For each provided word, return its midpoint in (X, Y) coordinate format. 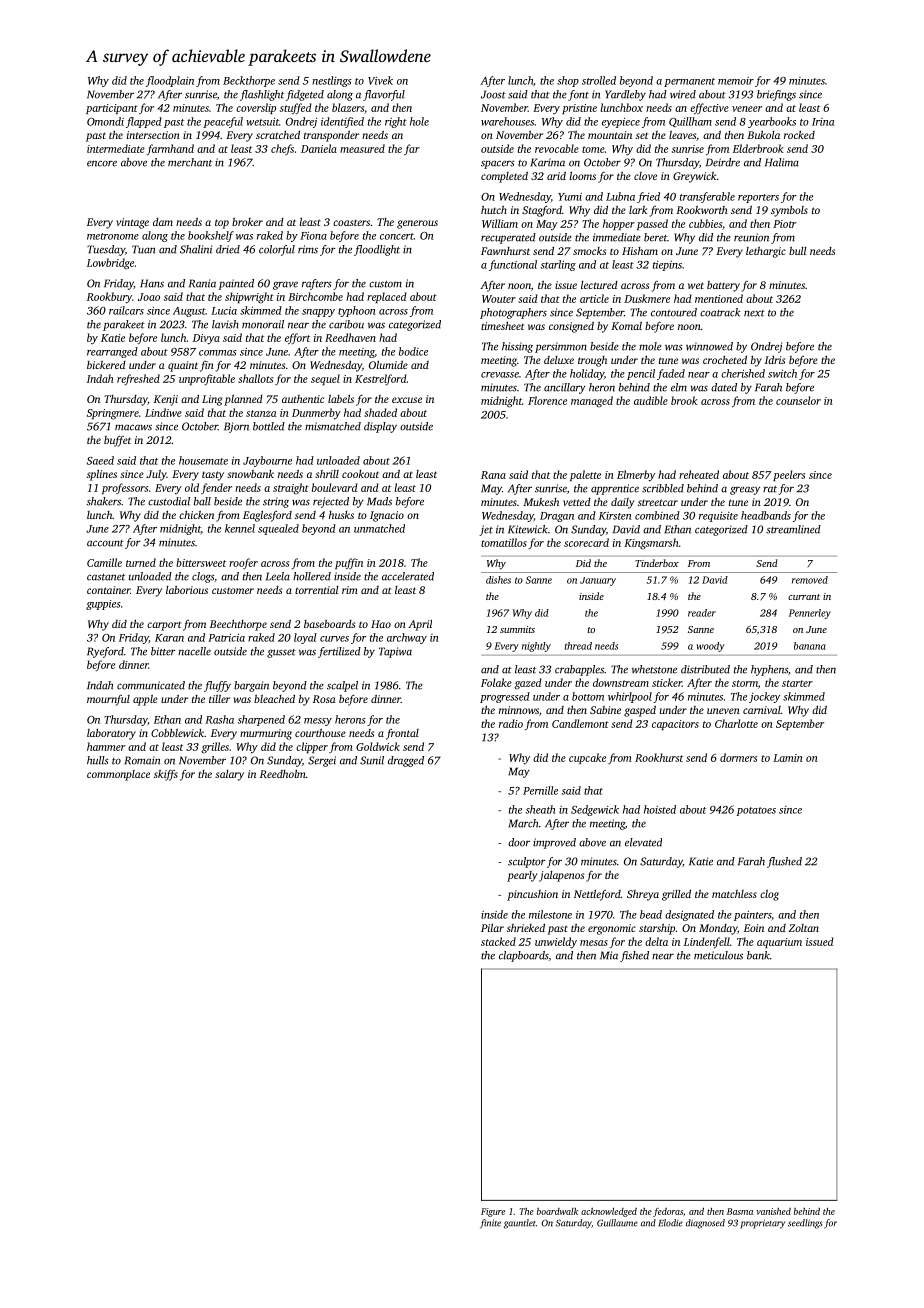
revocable (557, 148)
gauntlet (519, 1224)
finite (490, 1224)
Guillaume (617, 1223)
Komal (626, 326)
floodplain (170, 81)
